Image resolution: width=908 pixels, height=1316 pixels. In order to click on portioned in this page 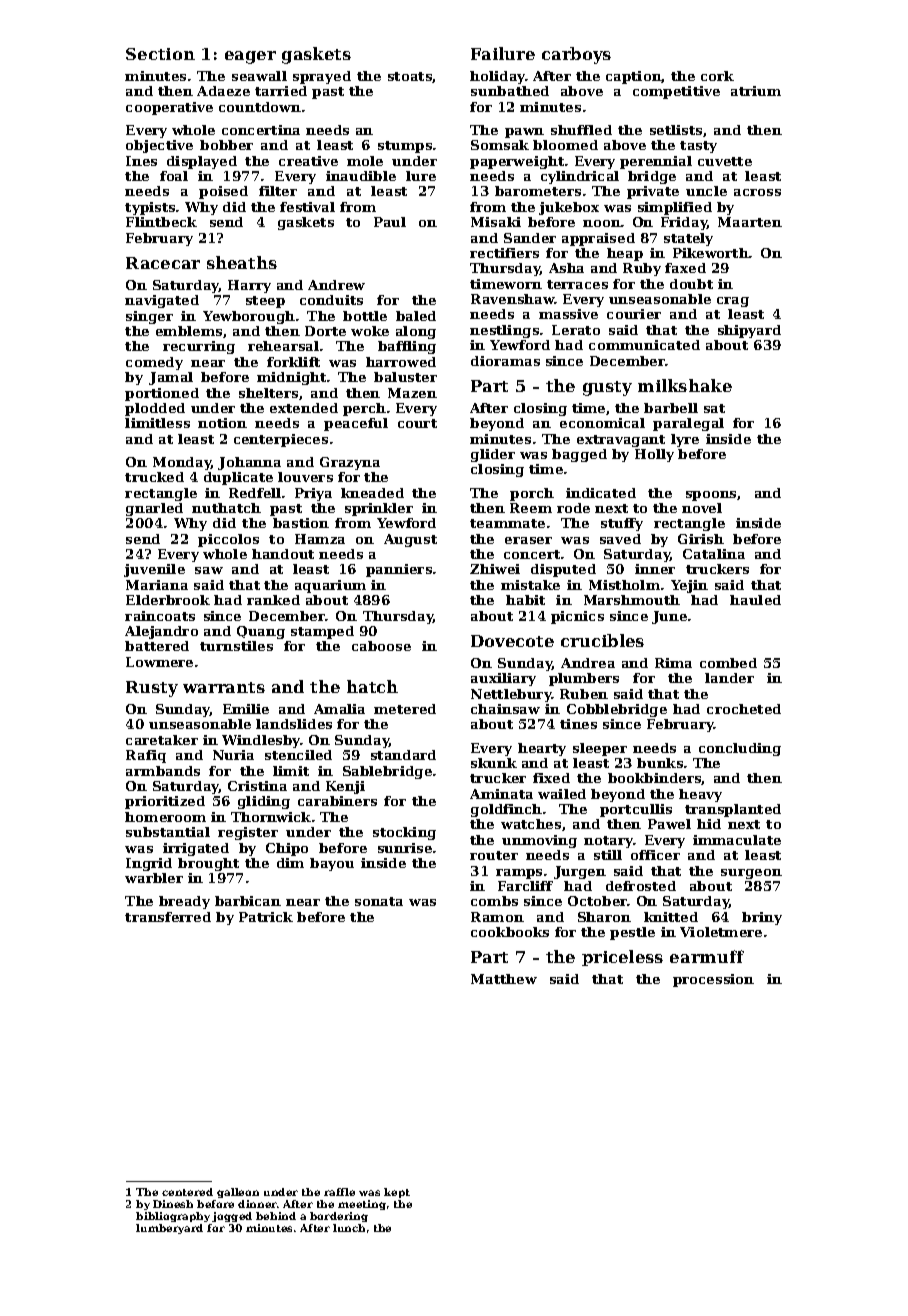, I will do `click(162, 394)`.
